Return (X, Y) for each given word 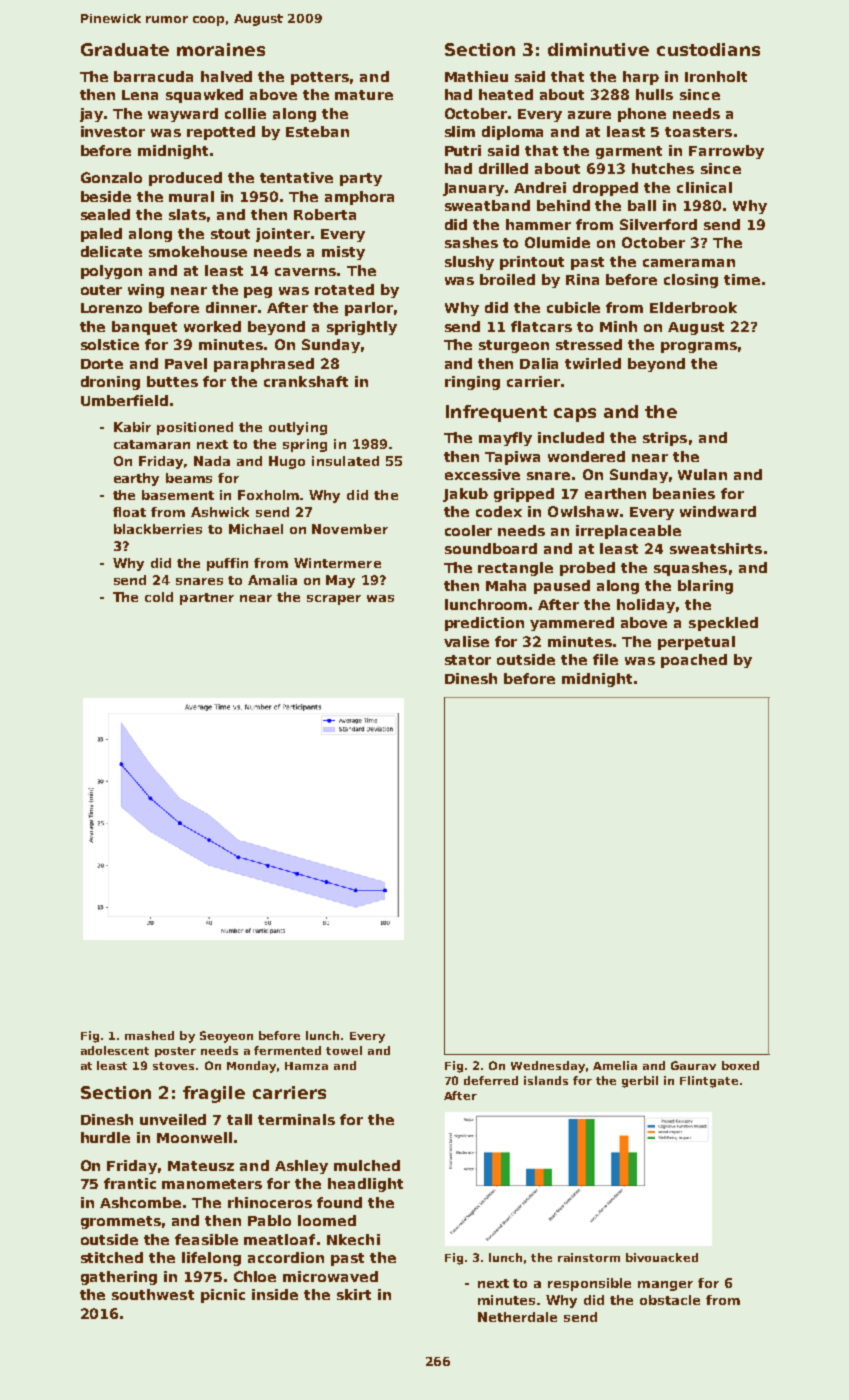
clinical (704, 187)
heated (506, 94)
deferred (491, 1080)
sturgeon (514, 346)
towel (344, 1050)
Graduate (125, 49)
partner (207, 599)
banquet (144, 328)
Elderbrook (693, 307)
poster (175, 1052)
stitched (112, 1257)
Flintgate (709, 1082)
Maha (506, 585)
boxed (740, 1065)
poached (694, 661)
